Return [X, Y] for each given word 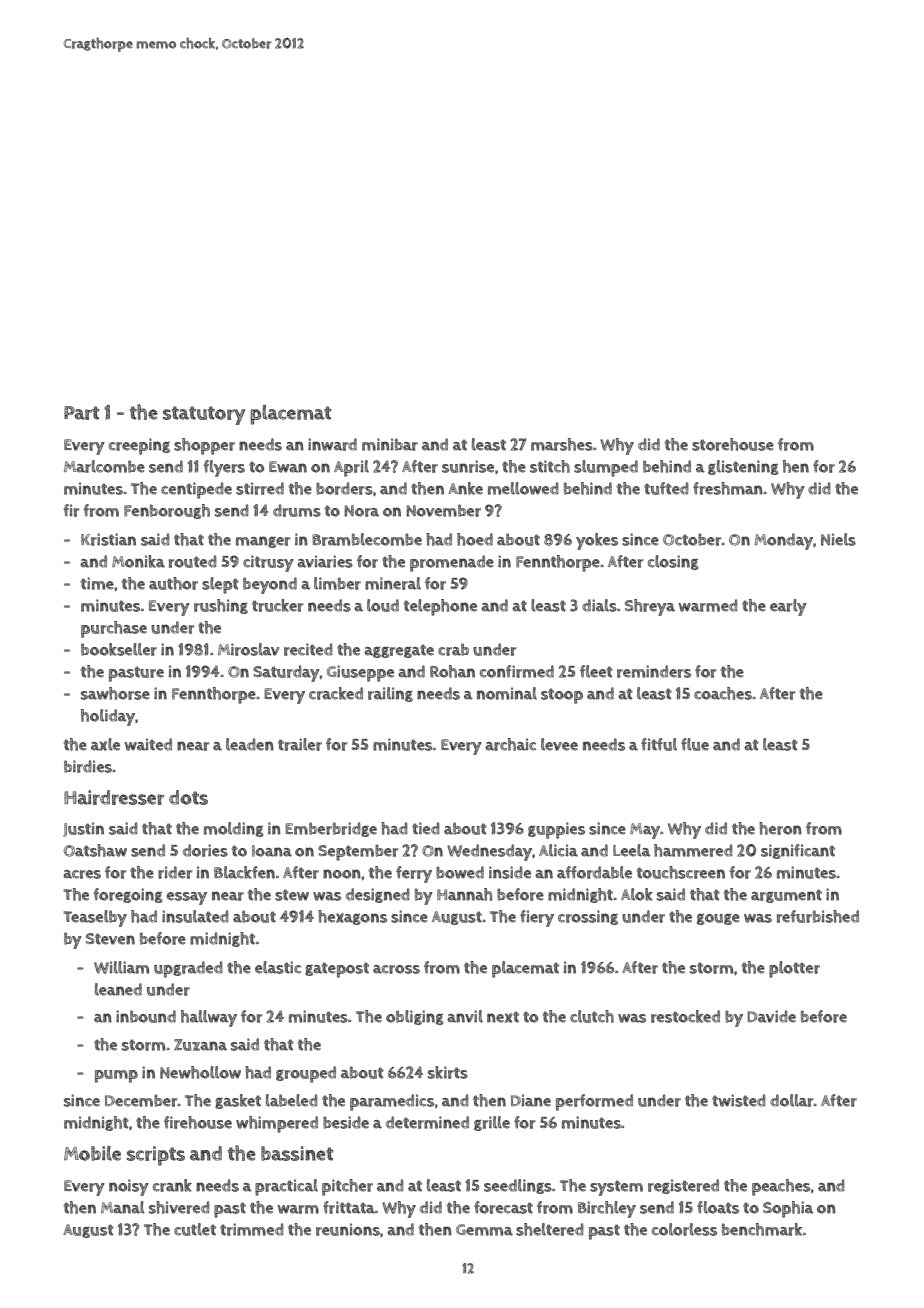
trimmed [252, 1229]
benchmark [762, 1229]
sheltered [550, 1229]
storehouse [733, 444]
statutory [204, 415]
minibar [390, 444]
